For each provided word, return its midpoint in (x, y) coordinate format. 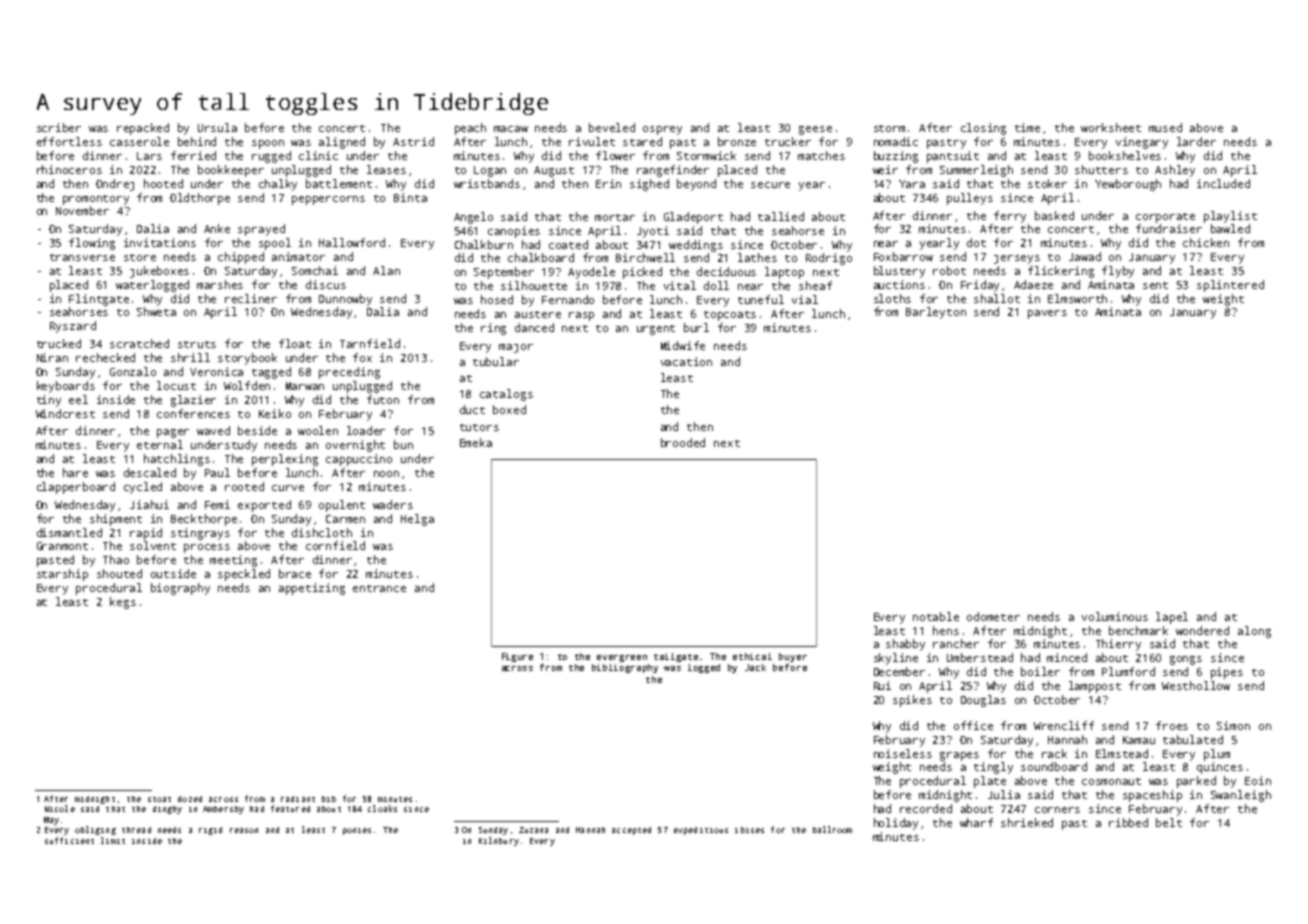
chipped (241, 258)
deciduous (726, 271)
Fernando (568, 299)
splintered (1230, 286)
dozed (190, 799)
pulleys (970, 199)
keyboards (66, 387)
